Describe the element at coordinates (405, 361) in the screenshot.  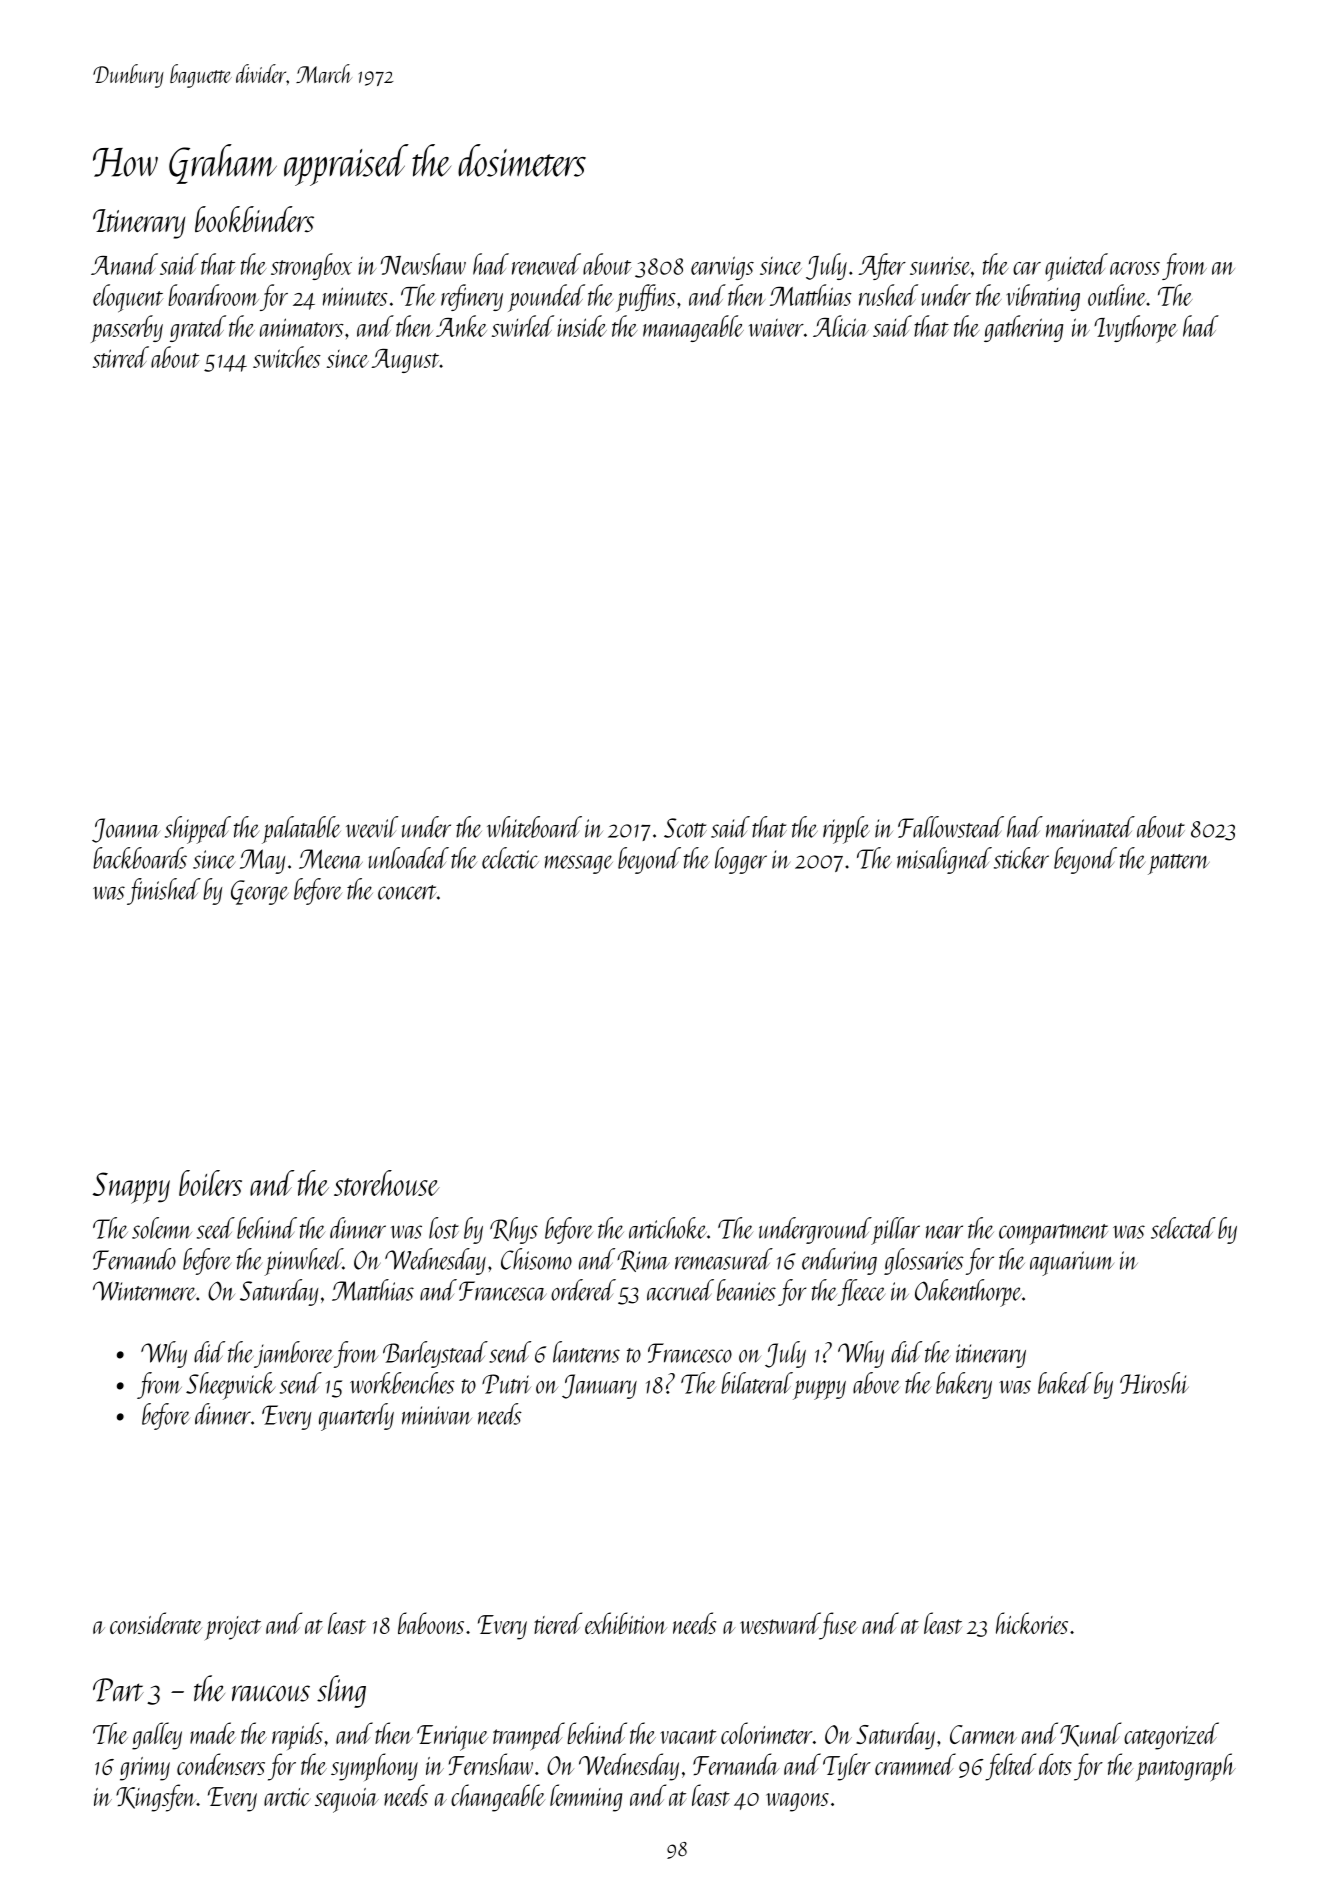
I see `August` at that location.
